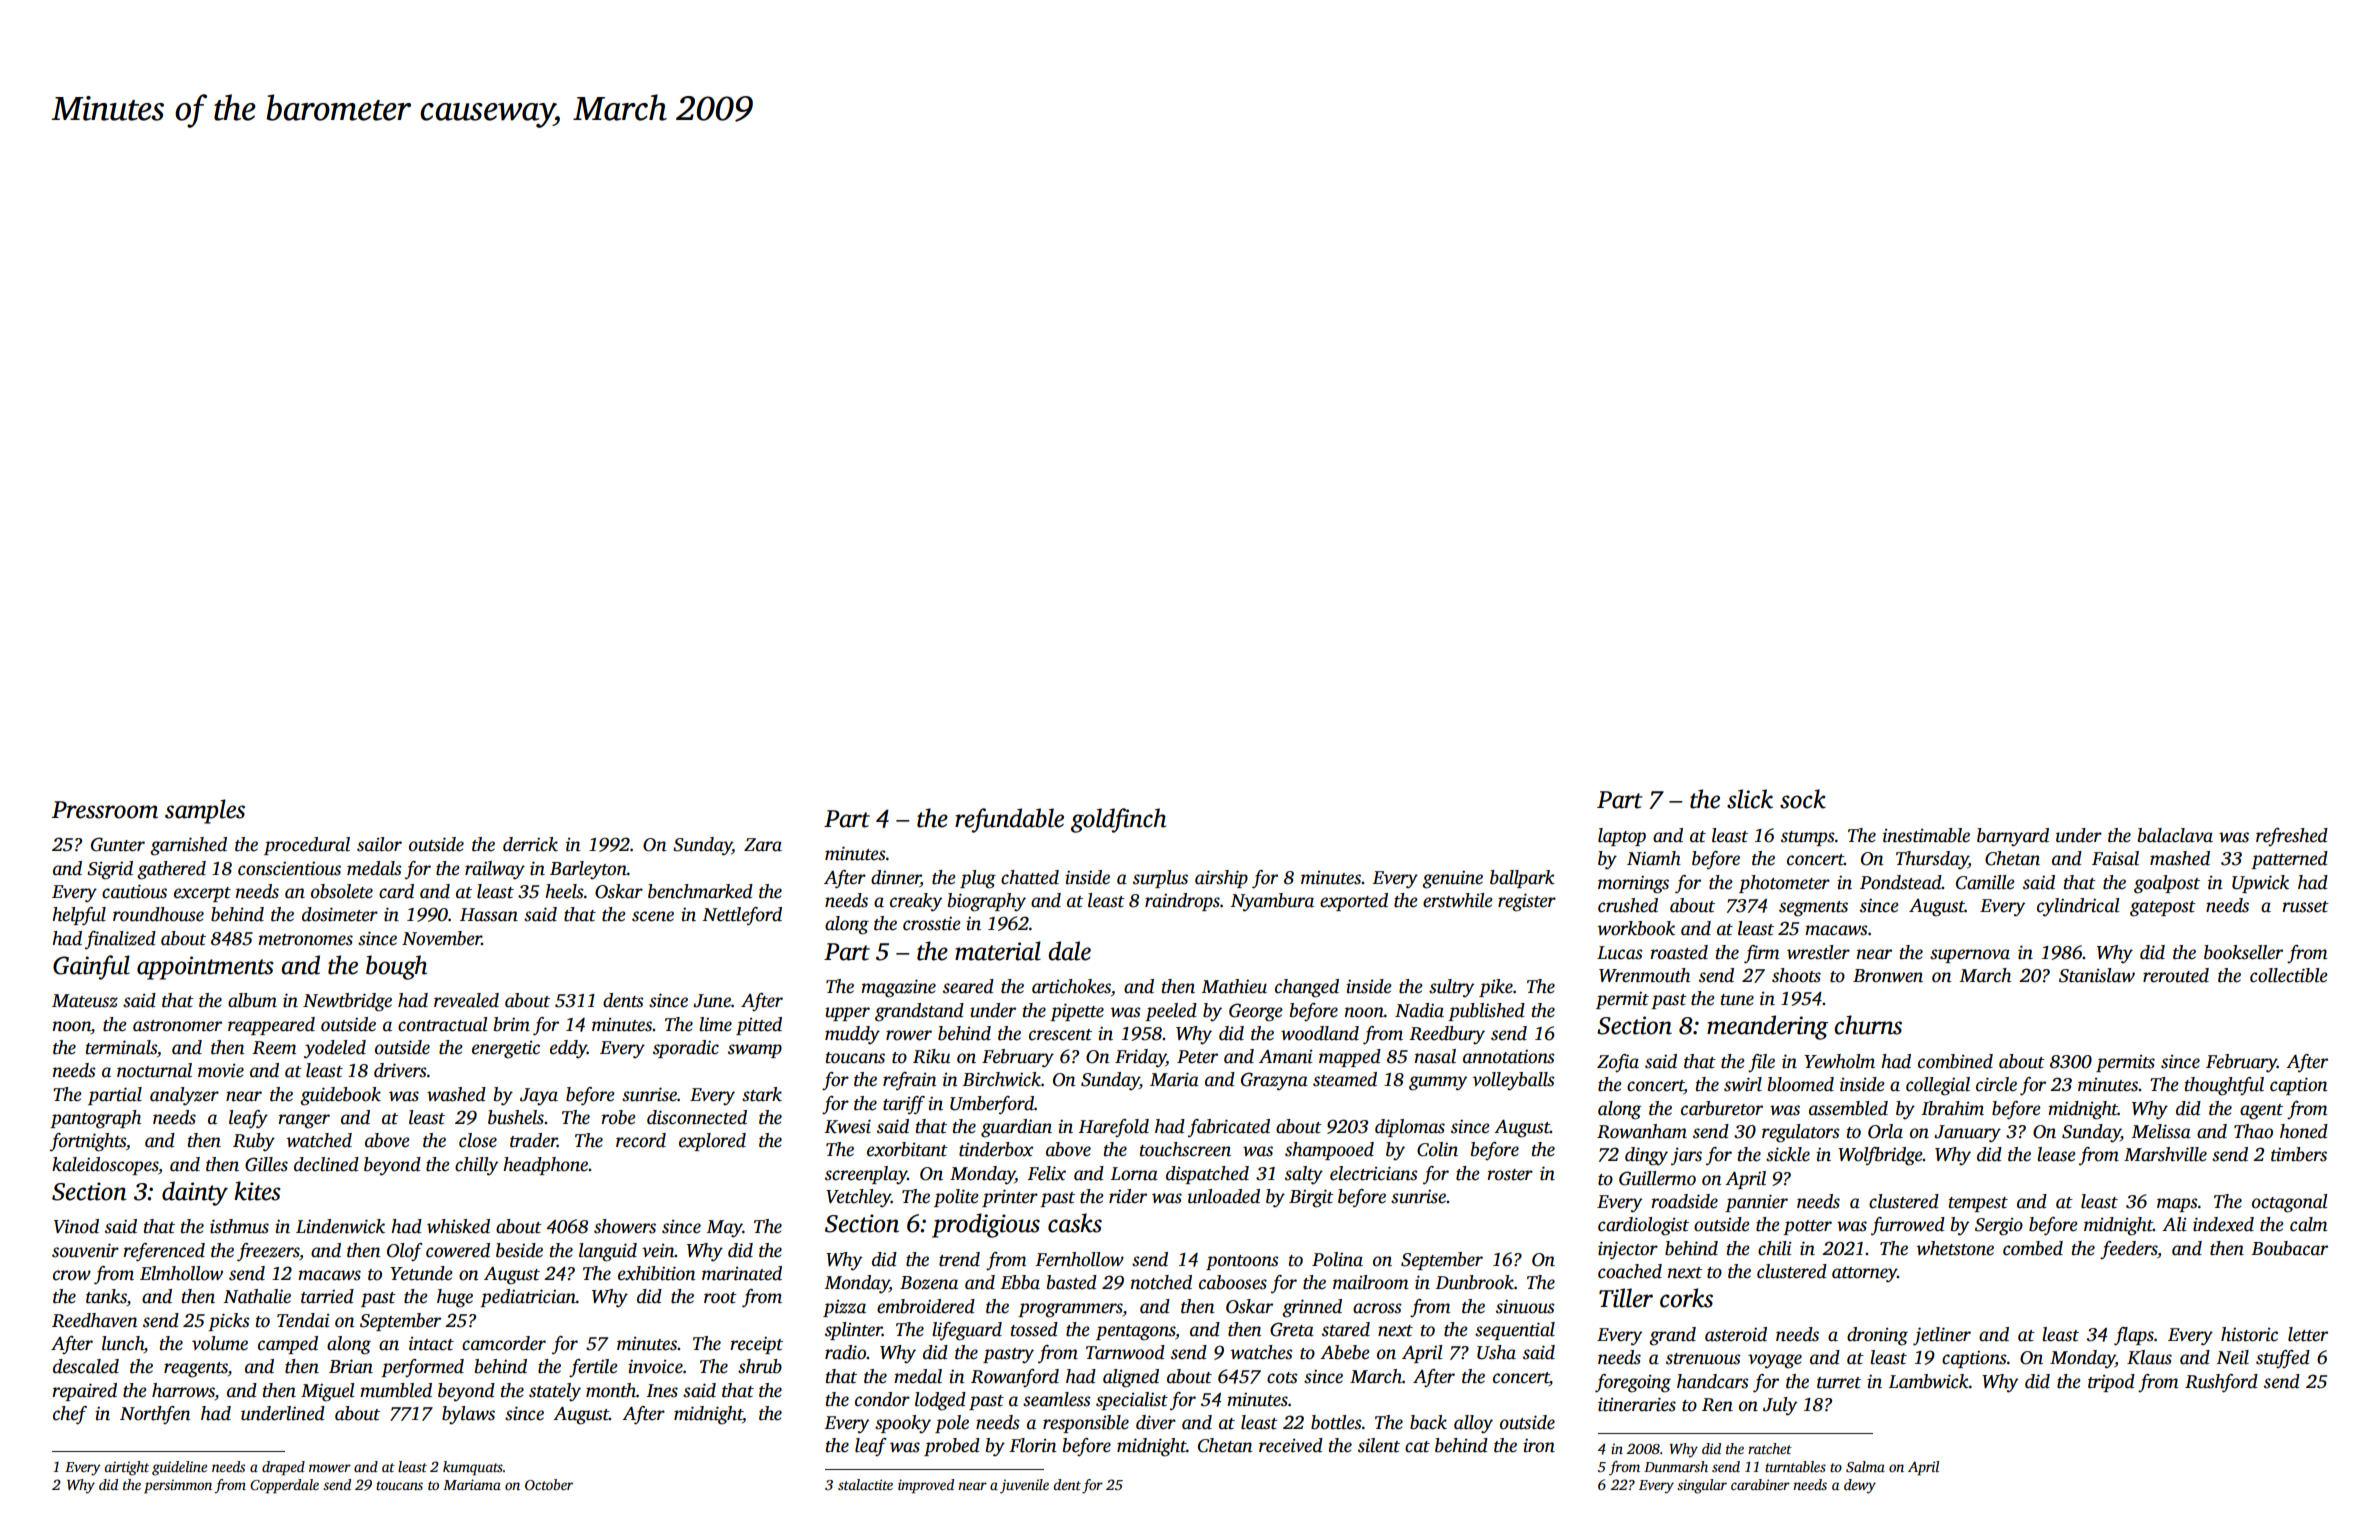 The width and height of the image is (2380, 1540). What do you see at coordinates (1410, 1128) in the image?
I see `diplomas` at bounding box center [1410, 1128].
